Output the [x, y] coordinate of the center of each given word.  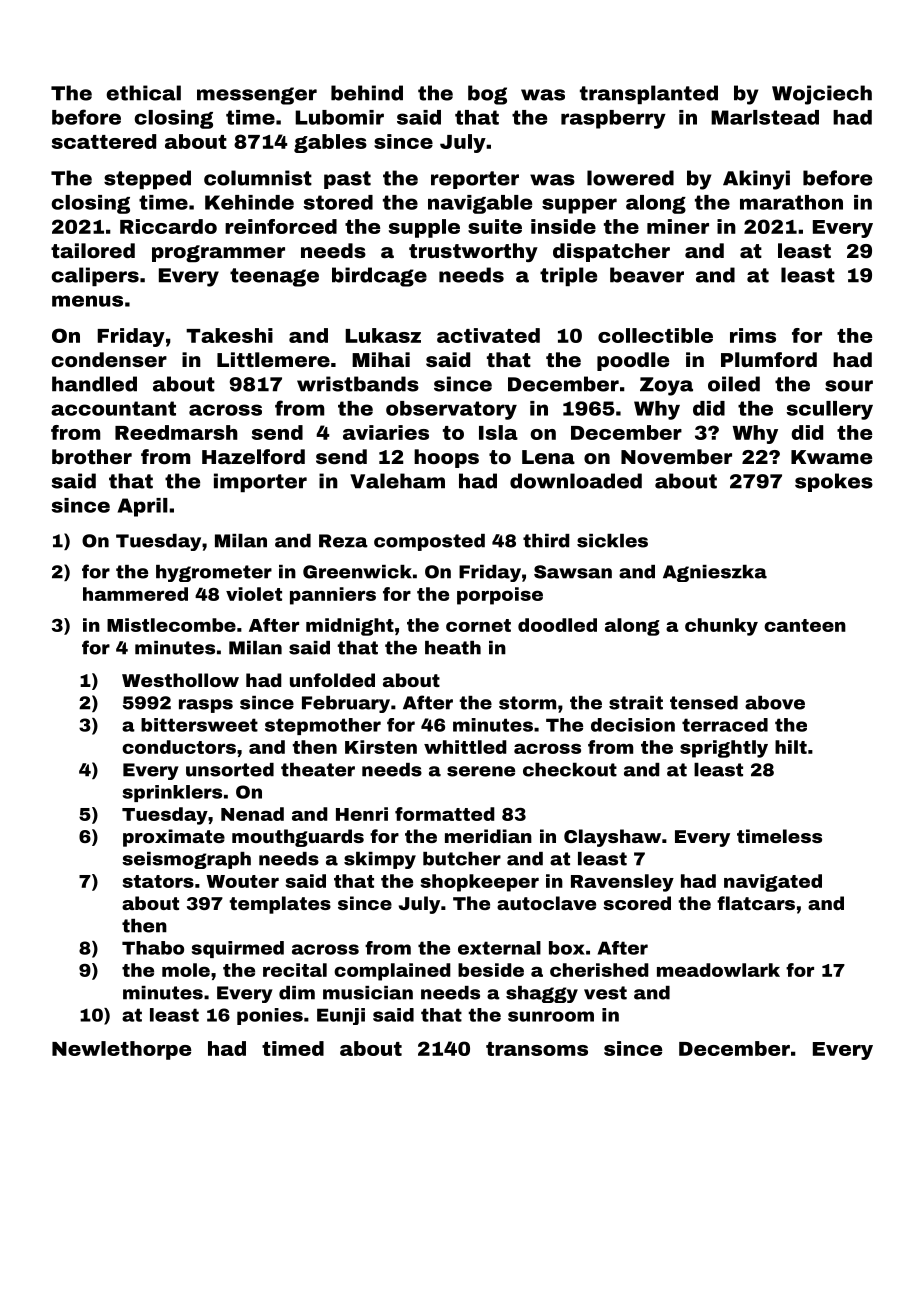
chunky [721, 627]
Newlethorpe [121, 1050]
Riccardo [168, 226]
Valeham [397, 481]
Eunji [341, 1016]
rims [753, 335]
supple [424, 228]
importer [260, 482]
